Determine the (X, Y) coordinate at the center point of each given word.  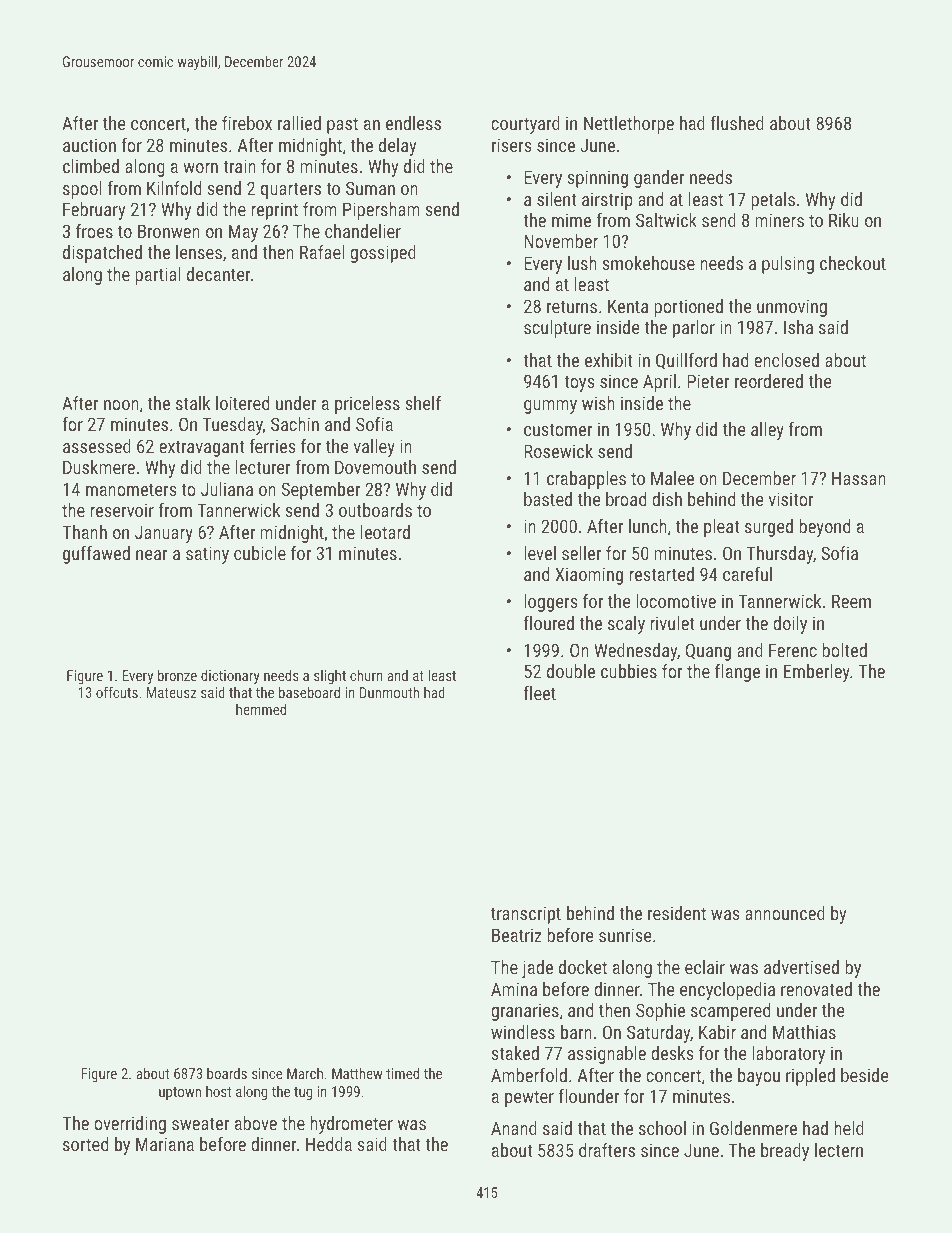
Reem (851, 601)
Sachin (295, 424)
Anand (514, 1128)
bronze (177, 675)
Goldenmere (753, 1128)
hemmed (261, 709)
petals (773, 201)
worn (200, 168)
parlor (694, 329)
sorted (85, 1144)
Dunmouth (389, 692)
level (540, 553)
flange (737, 673)
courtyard (525, 125)
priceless (367, 405)
